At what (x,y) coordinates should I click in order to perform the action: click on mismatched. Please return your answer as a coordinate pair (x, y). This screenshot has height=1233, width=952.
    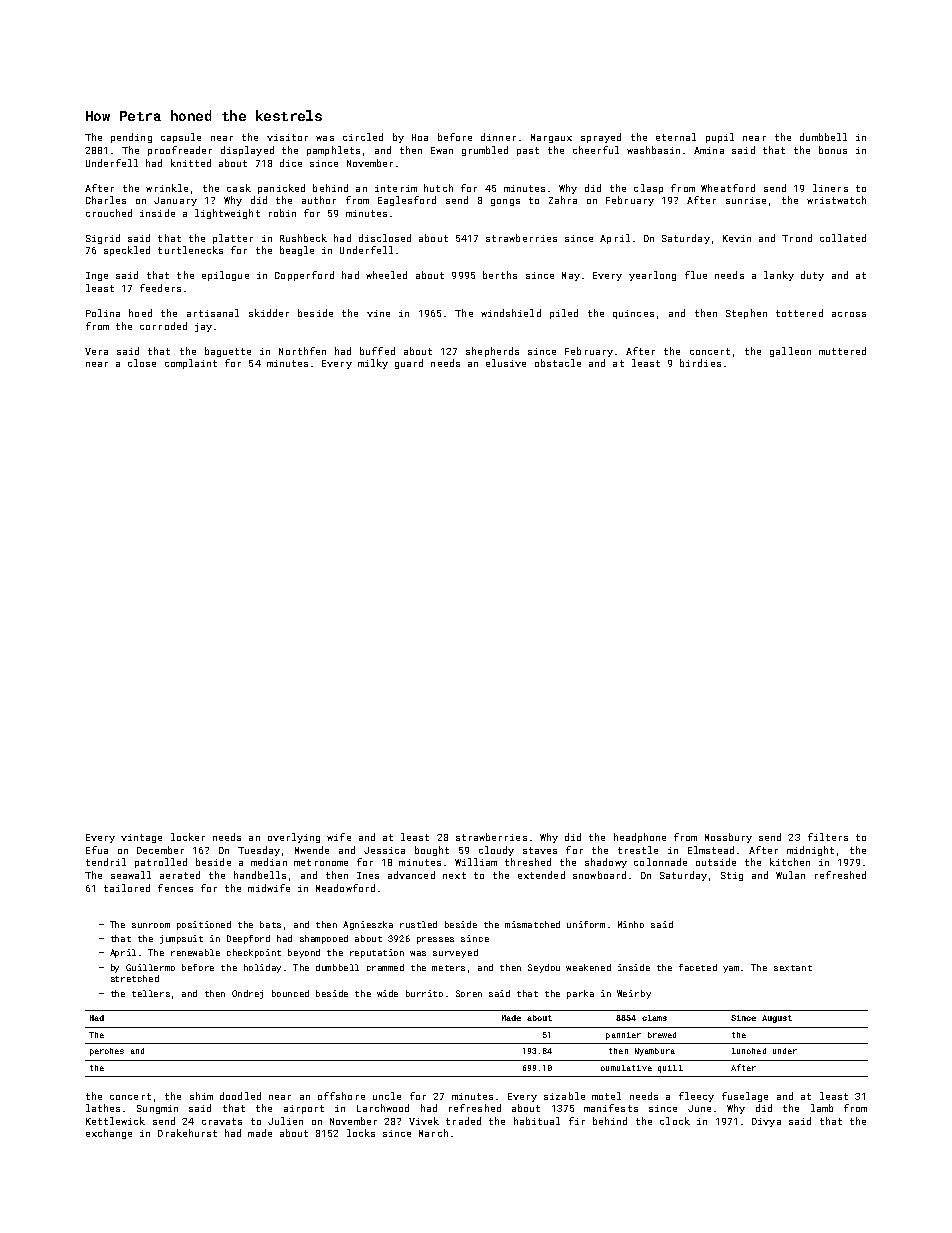
    Looking at the image, I should click on (532, 924).
